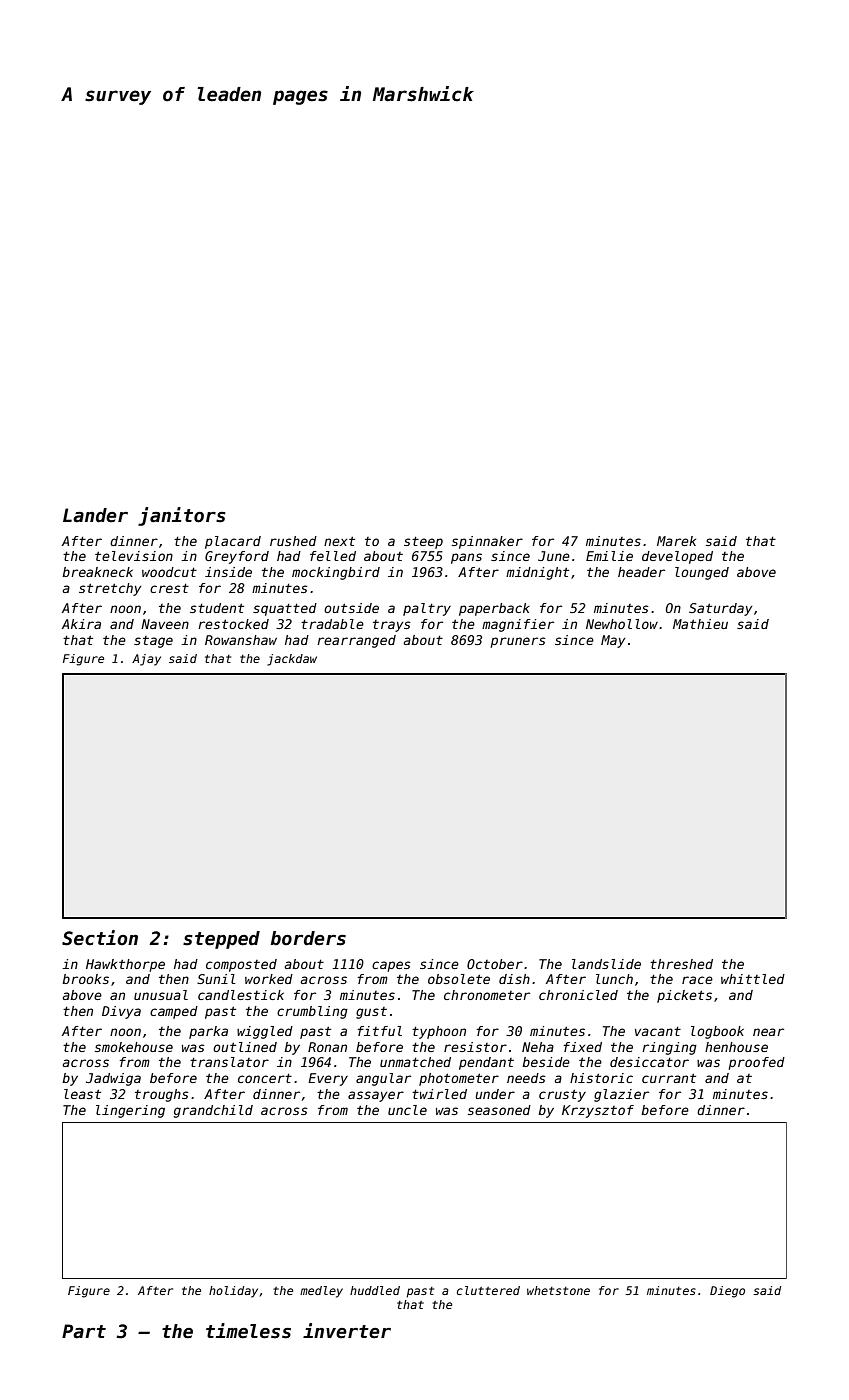 The height and width of the page is (1400, 849). What do you see at coordinates (162, 1095) in the page?
I see `troughs` at bounding box center [162, 1095].
